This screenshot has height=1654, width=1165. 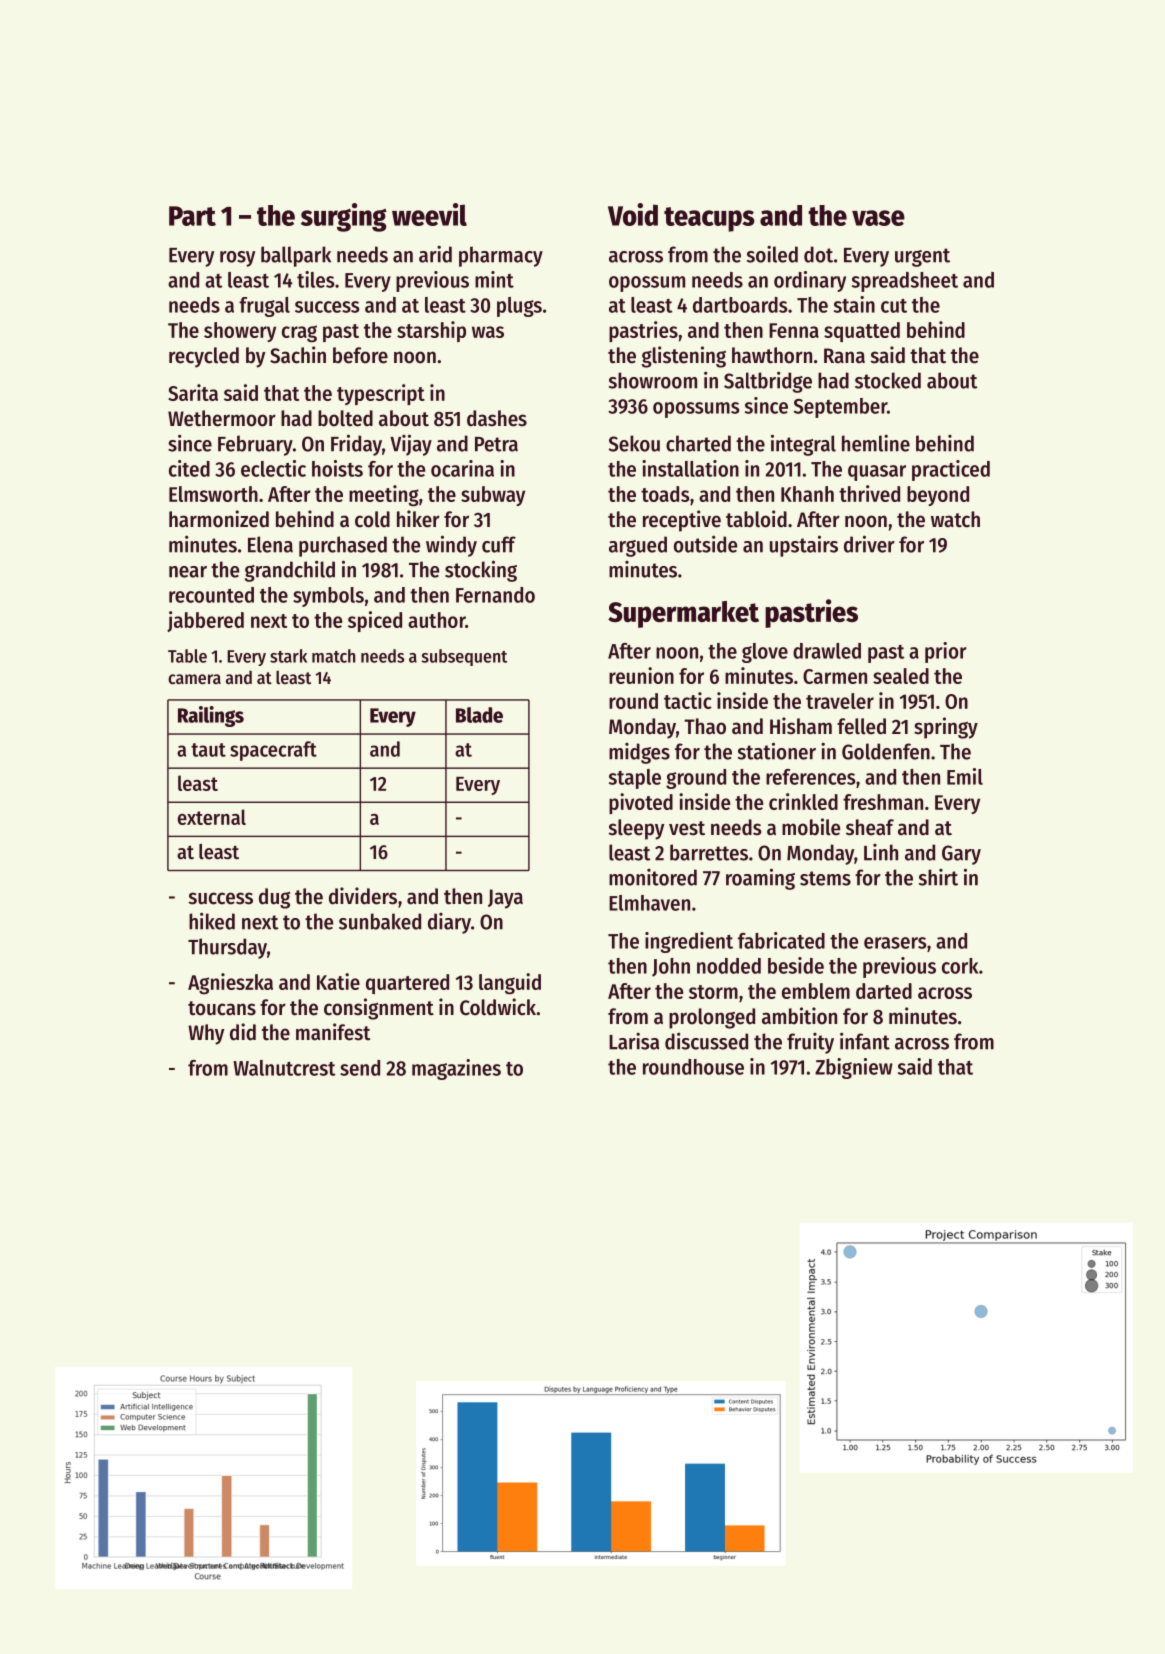 I want to click on rosy, so click(x=237, y=259).
